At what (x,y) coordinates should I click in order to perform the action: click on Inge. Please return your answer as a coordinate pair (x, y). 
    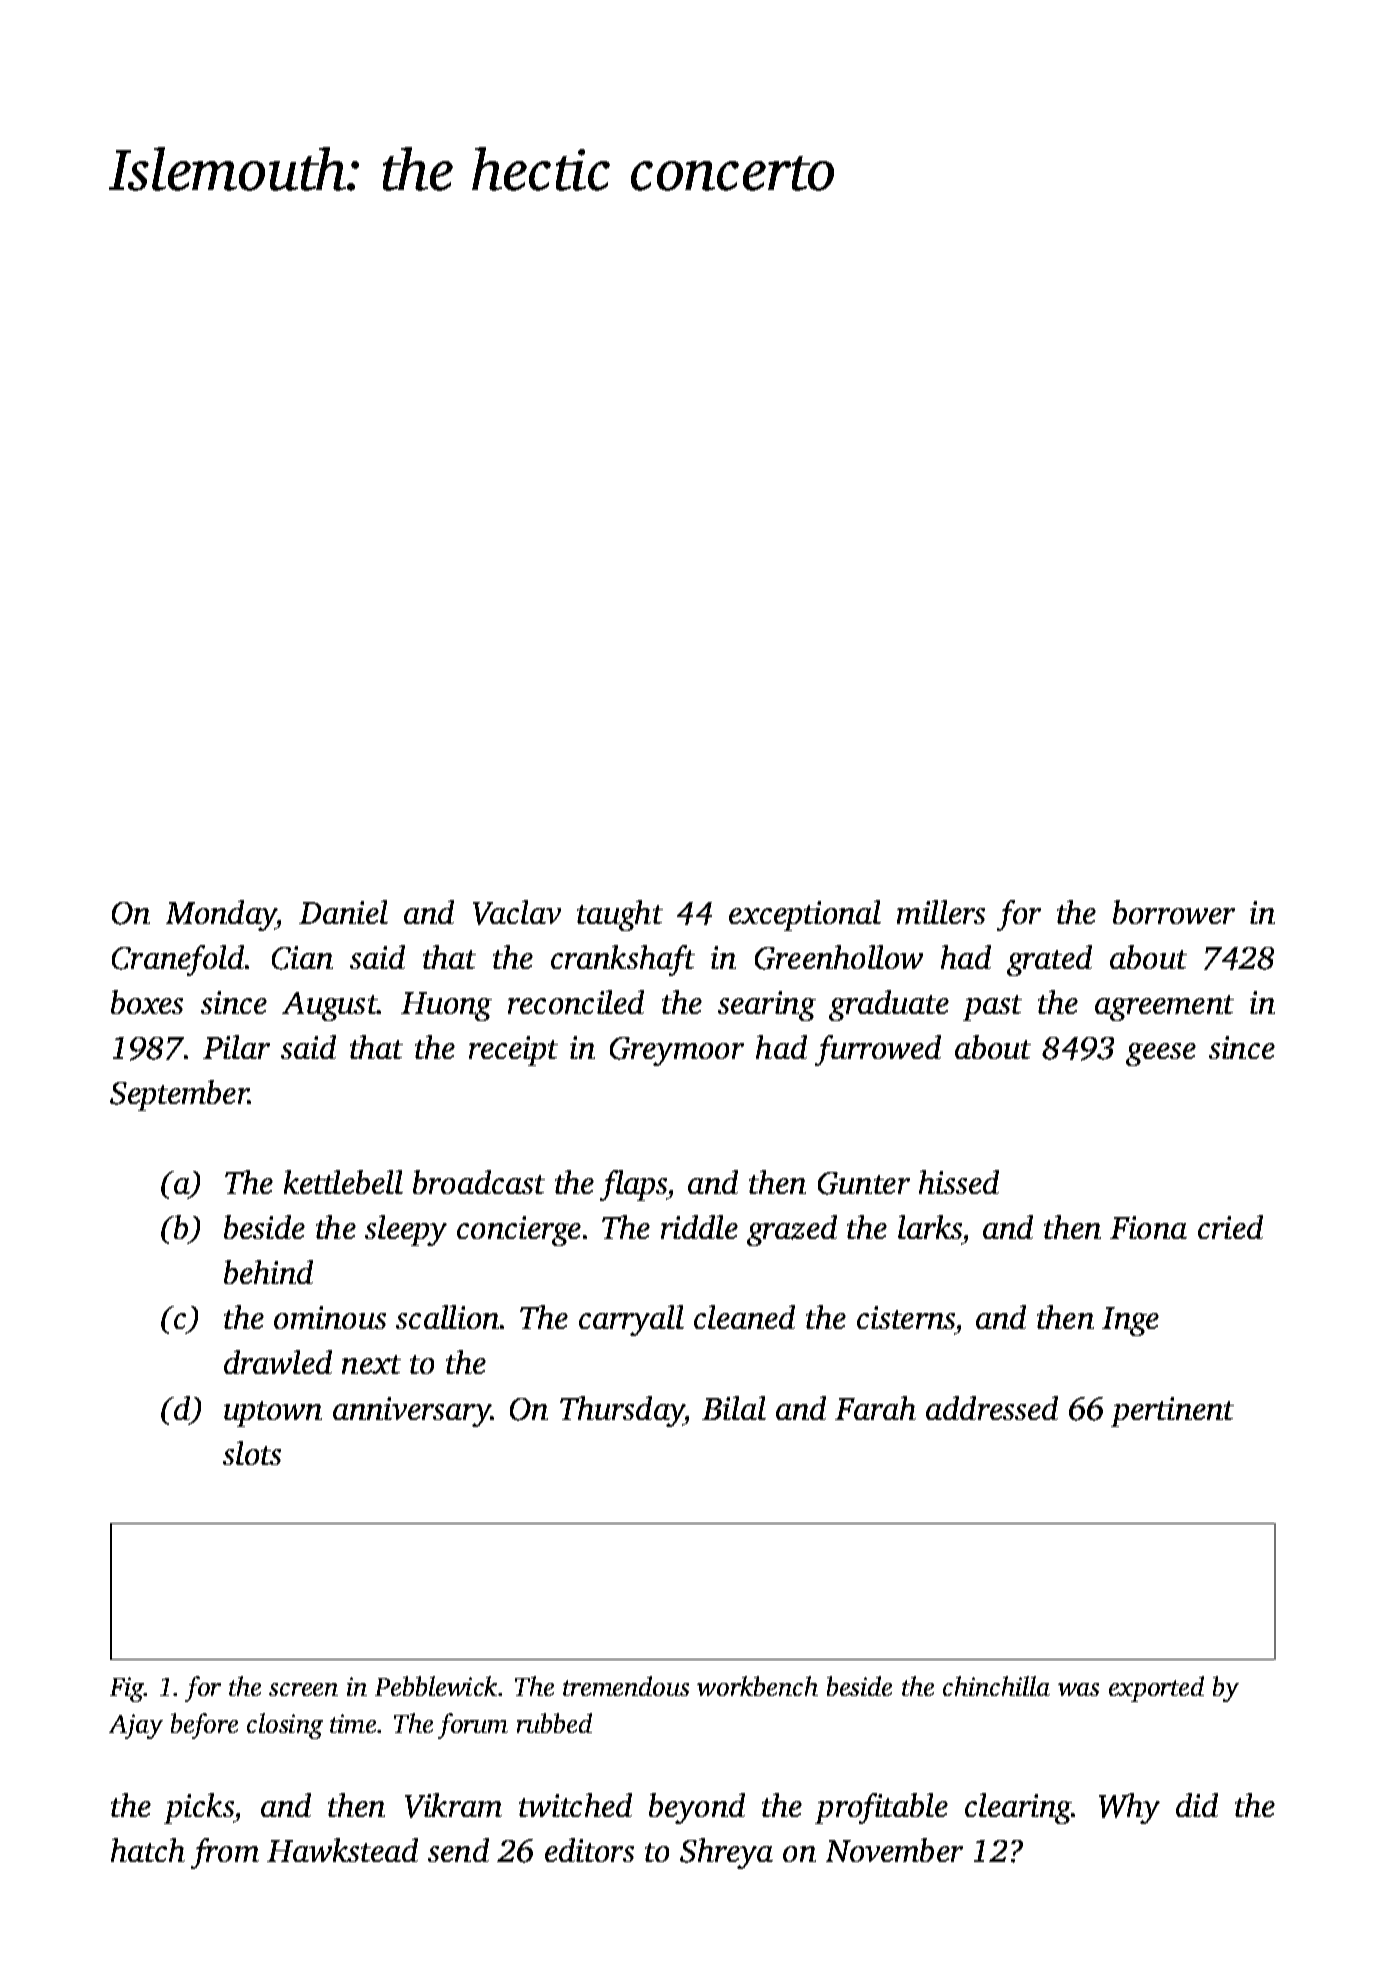
    Looking at the image, I should click on (1130, 1321).
